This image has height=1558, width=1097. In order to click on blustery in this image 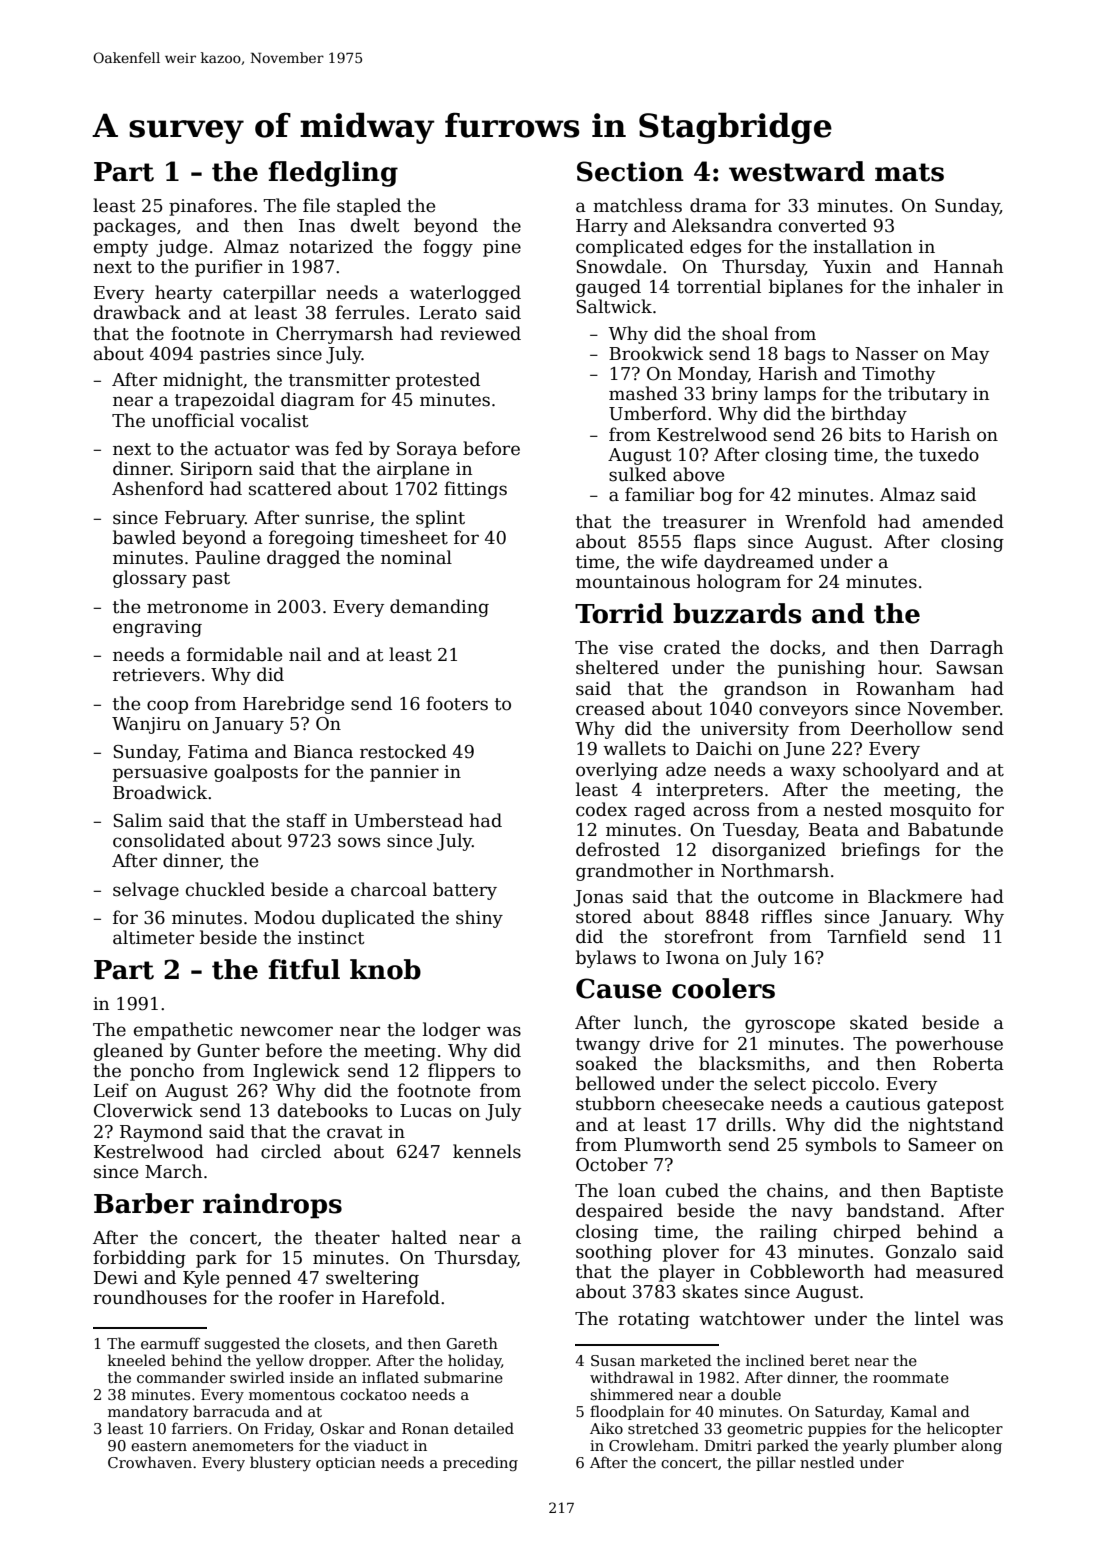, I will do `click(280, 1463)`.
